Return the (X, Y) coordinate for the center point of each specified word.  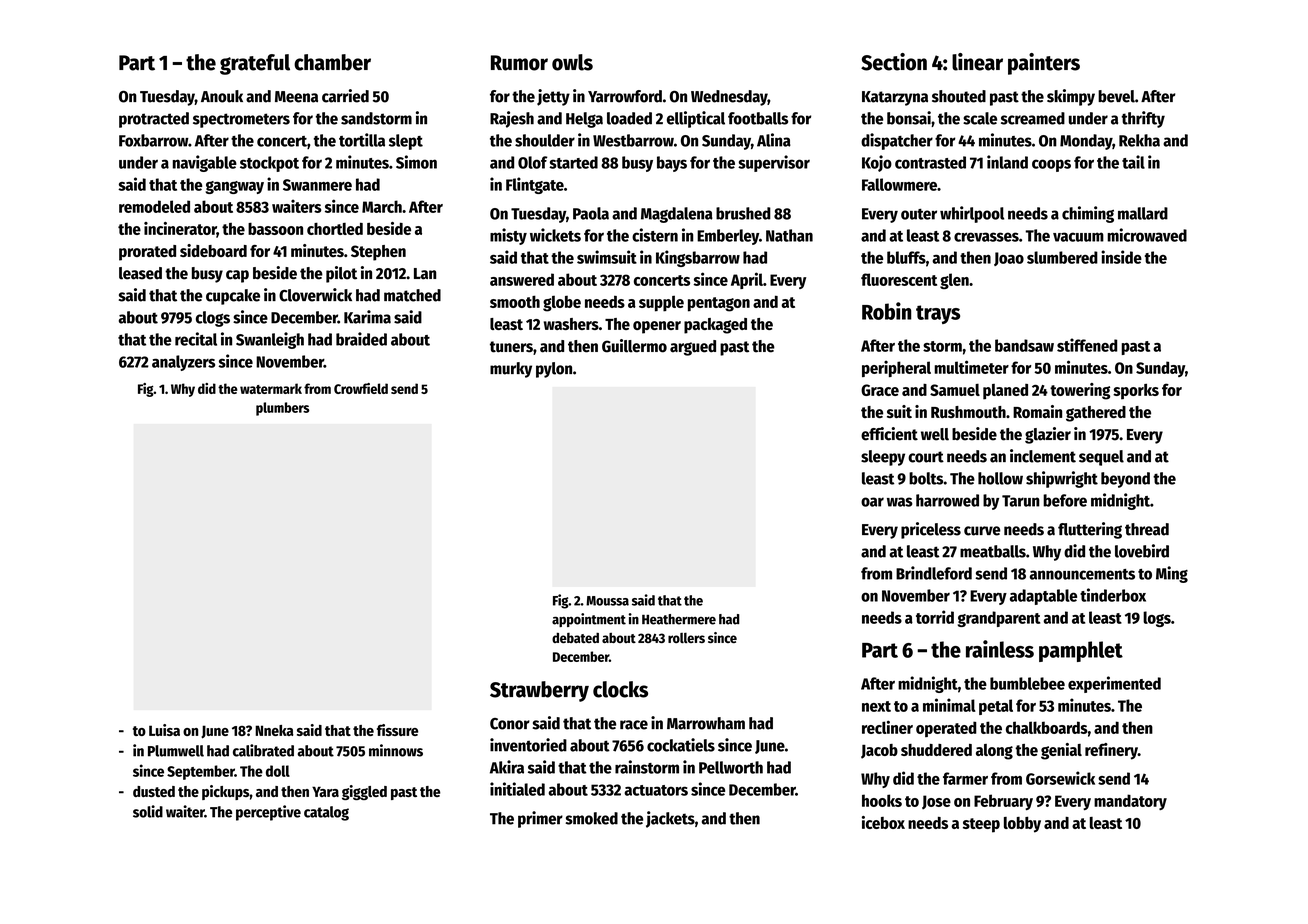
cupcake (233, 297)
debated (575, 637)
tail (1133, 162)
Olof (532, 162)
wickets (555, 235)
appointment (589, 620)
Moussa (607, 601)
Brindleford (934, 573)
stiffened (1087, 345)
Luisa (164, 730)
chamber (332, 62)
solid (148, 811)
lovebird (1142, 551)
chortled (335, 228)
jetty (553, 97)
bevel (1116, 96)
